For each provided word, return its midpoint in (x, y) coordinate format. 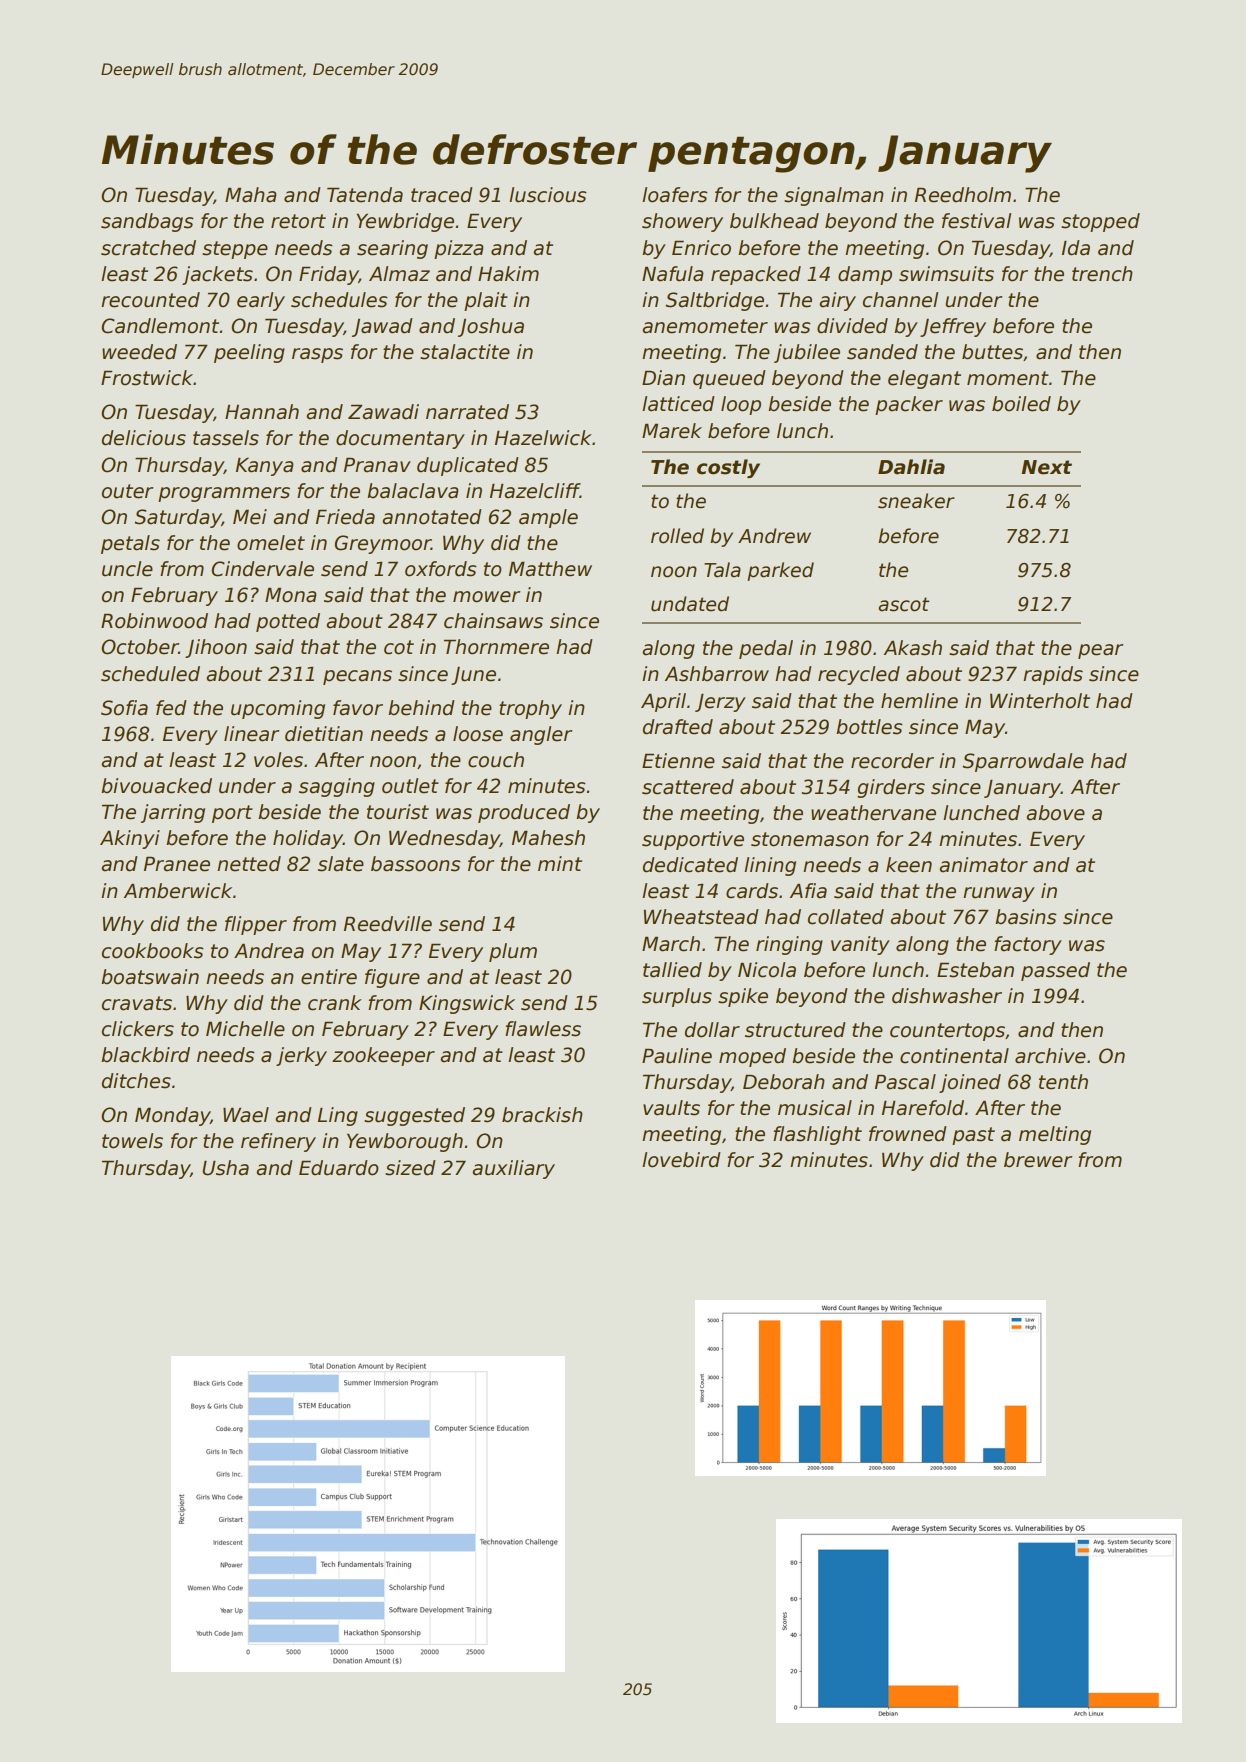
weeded (139, 352)
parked (780, 571)
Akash (912, 648)
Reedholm (963, 195)
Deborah (784, 1082)
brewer (1038, 1160)
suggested (414, 1116)
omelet (271, 543)
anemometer (705, 326)
